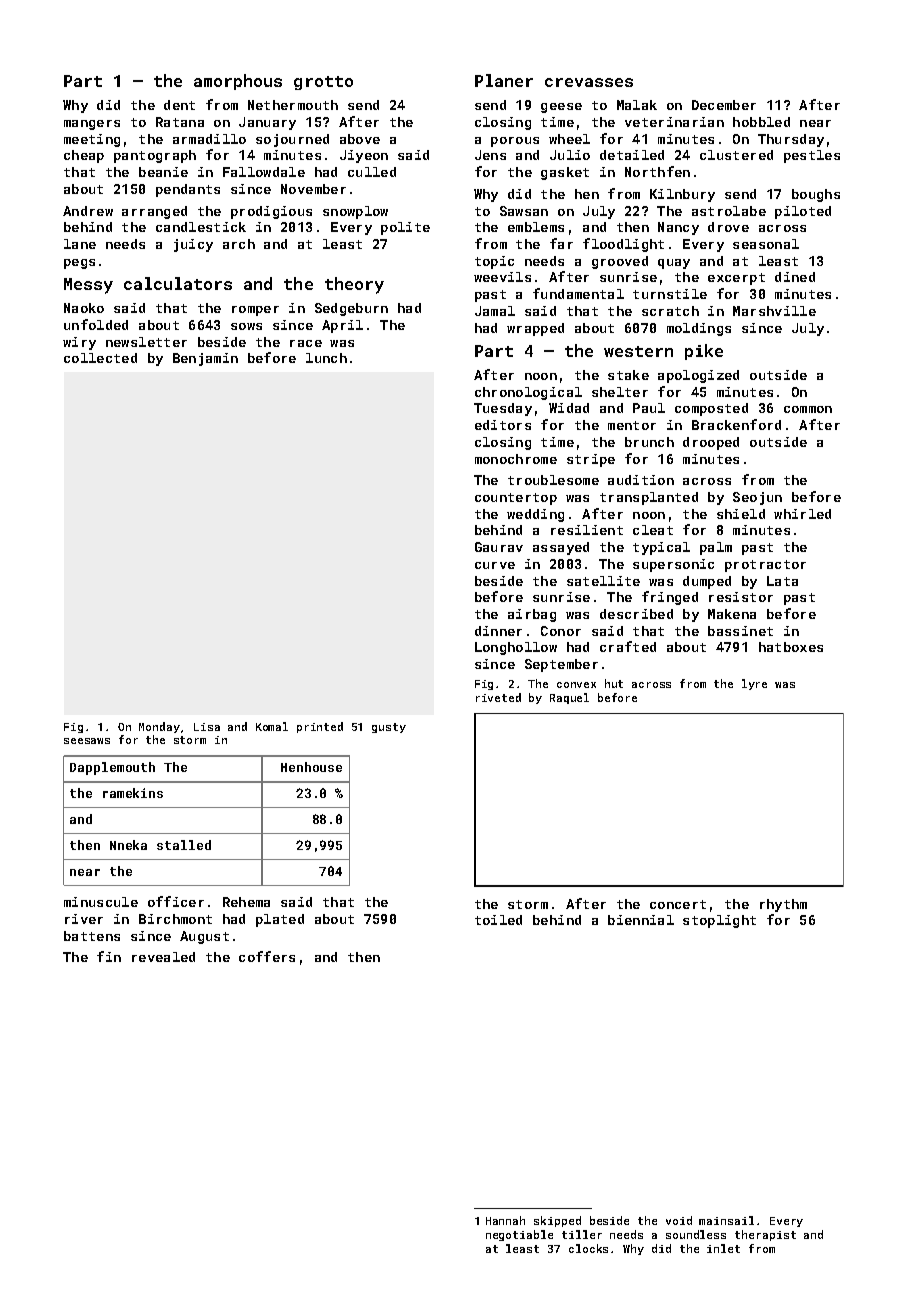 The image size is (908, 1316). What do you see at coordinates (239, 244) in the screenshot?
I see `arch` at bounding box center [239, 244].
